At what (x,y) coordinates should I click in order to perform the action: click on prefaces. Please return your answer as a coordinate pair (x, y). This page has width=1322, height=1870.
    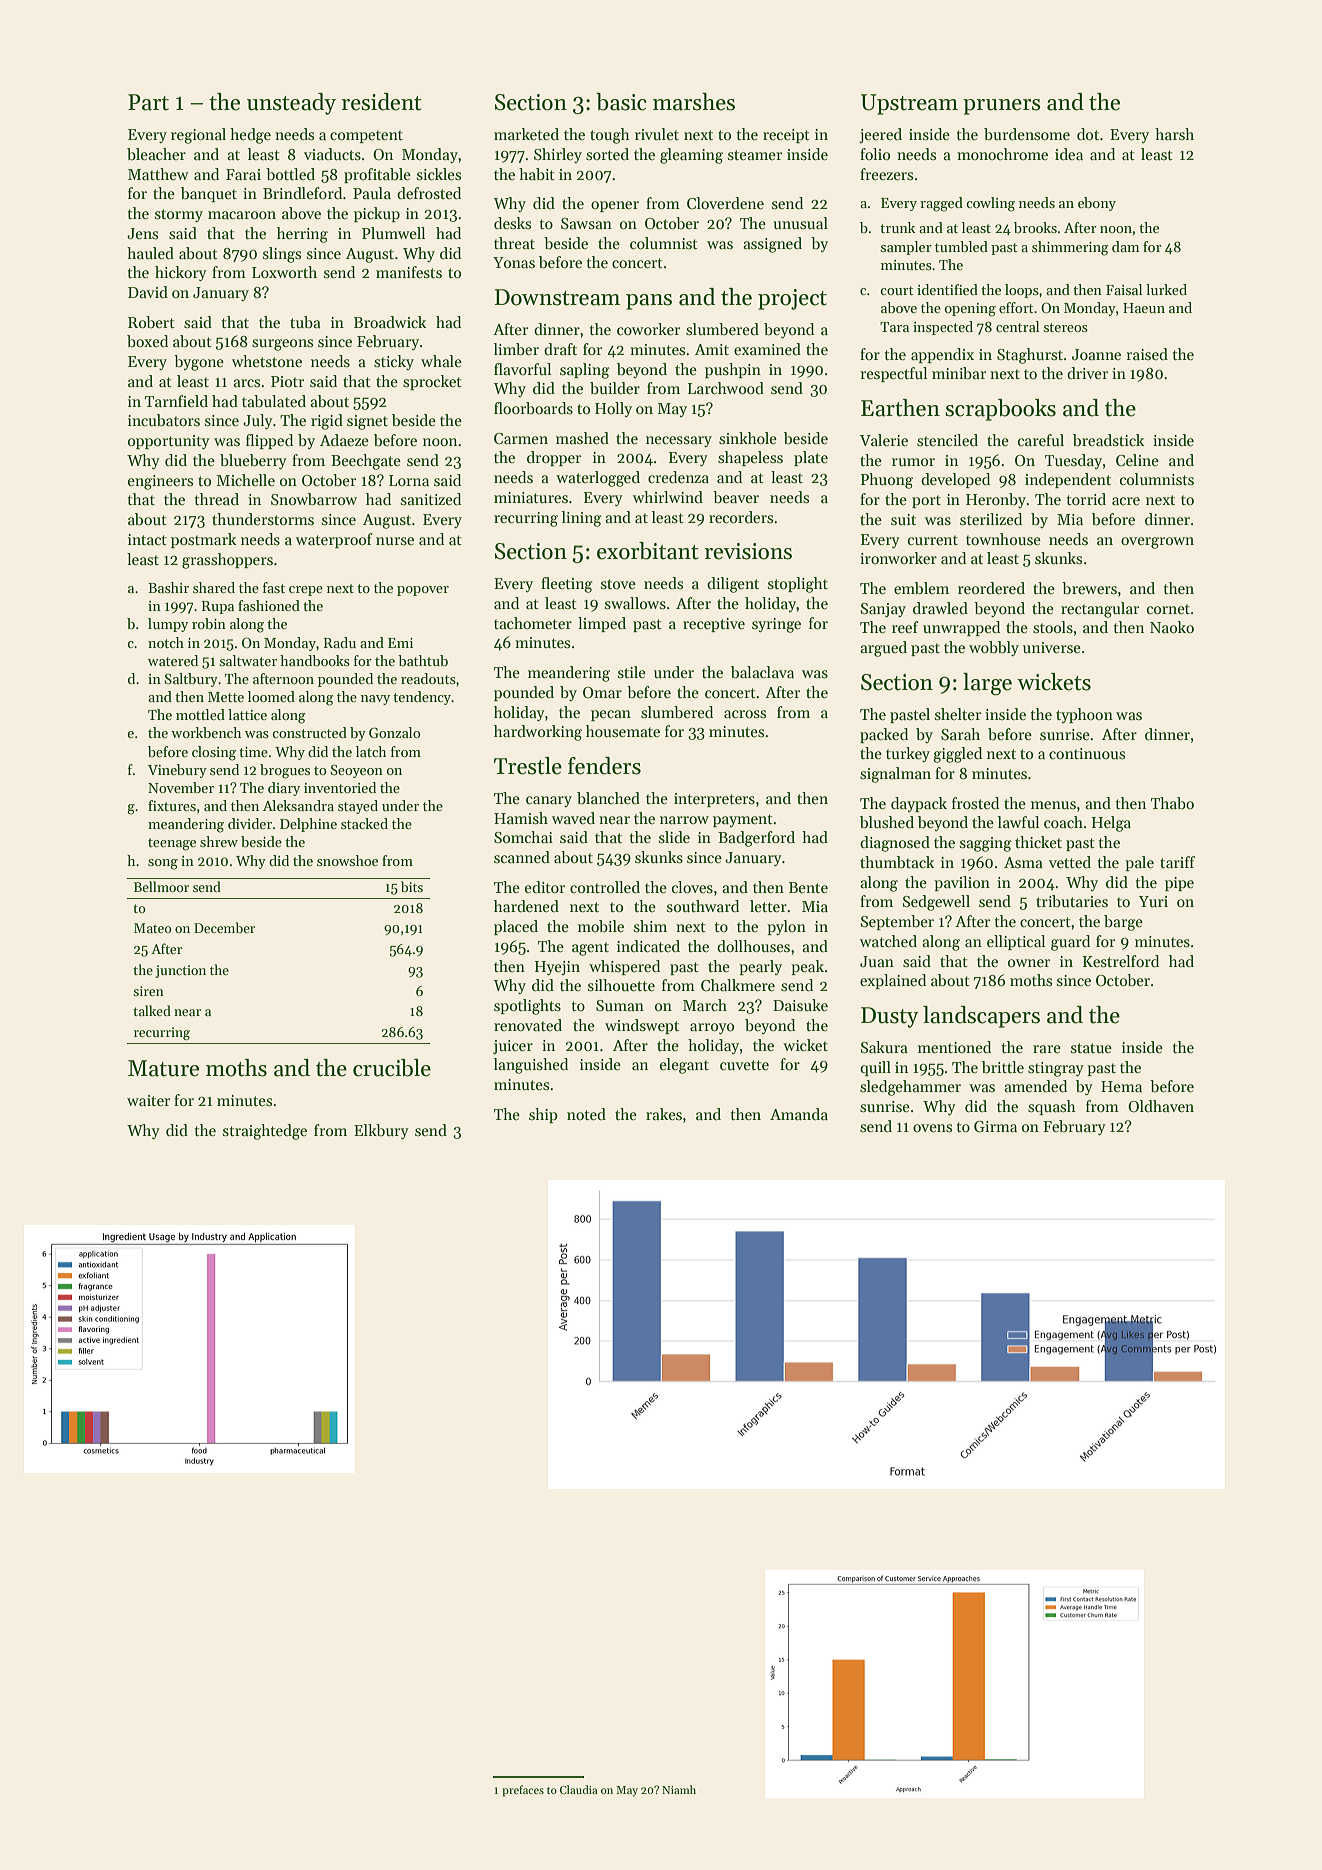
    Looking at the image, I should click on (523, 1791).
